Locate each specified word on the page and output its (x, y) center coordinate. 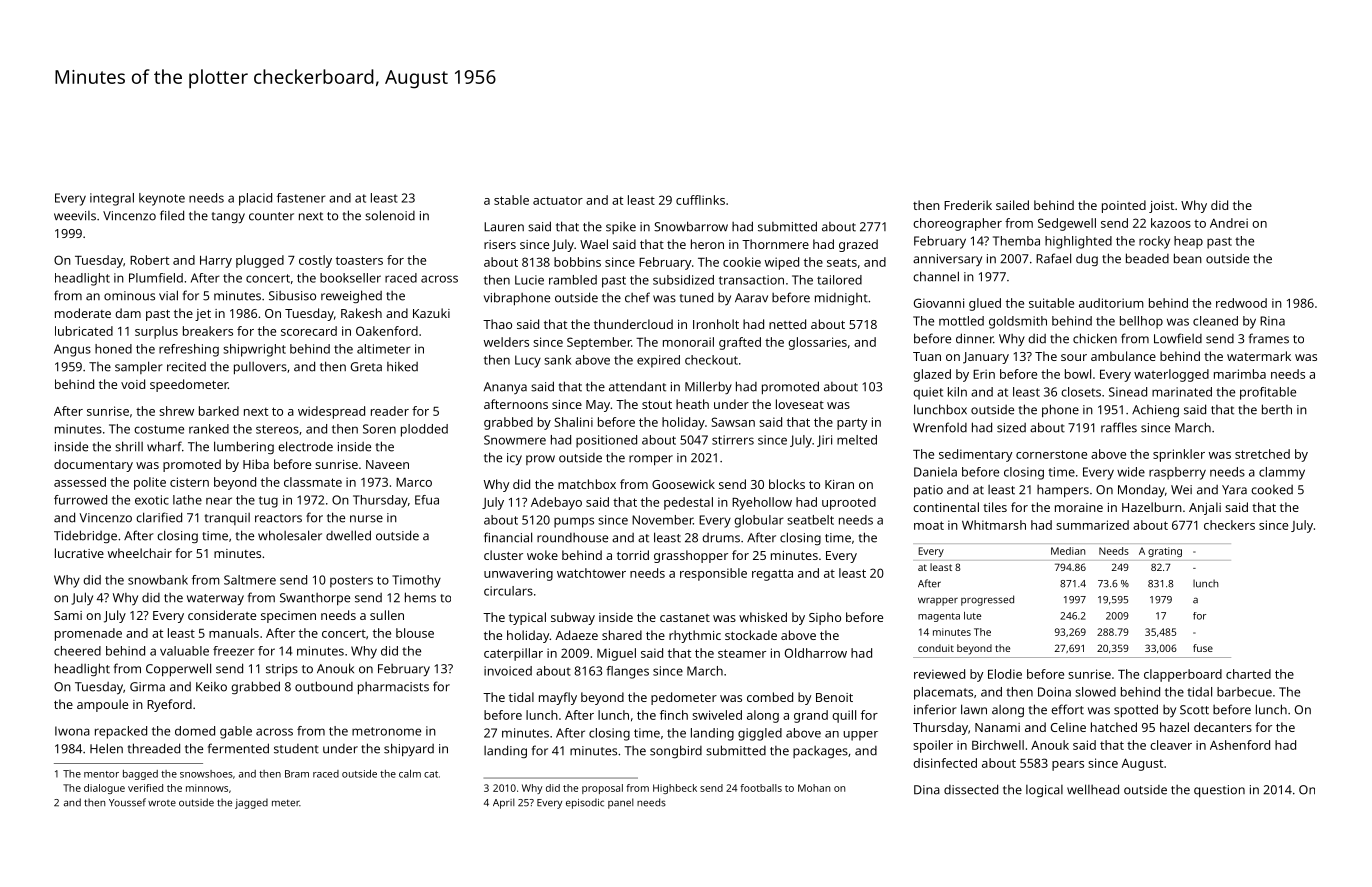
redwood (1241, 303)
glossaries (817, 343)
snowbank (158, 580)
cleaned (1215, 321)
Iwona (72, 731)
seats (842, 262)
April (504, 803)
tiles (995, 507)
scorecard (309, 331)
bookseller (350, 278)
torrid (633, 555)
